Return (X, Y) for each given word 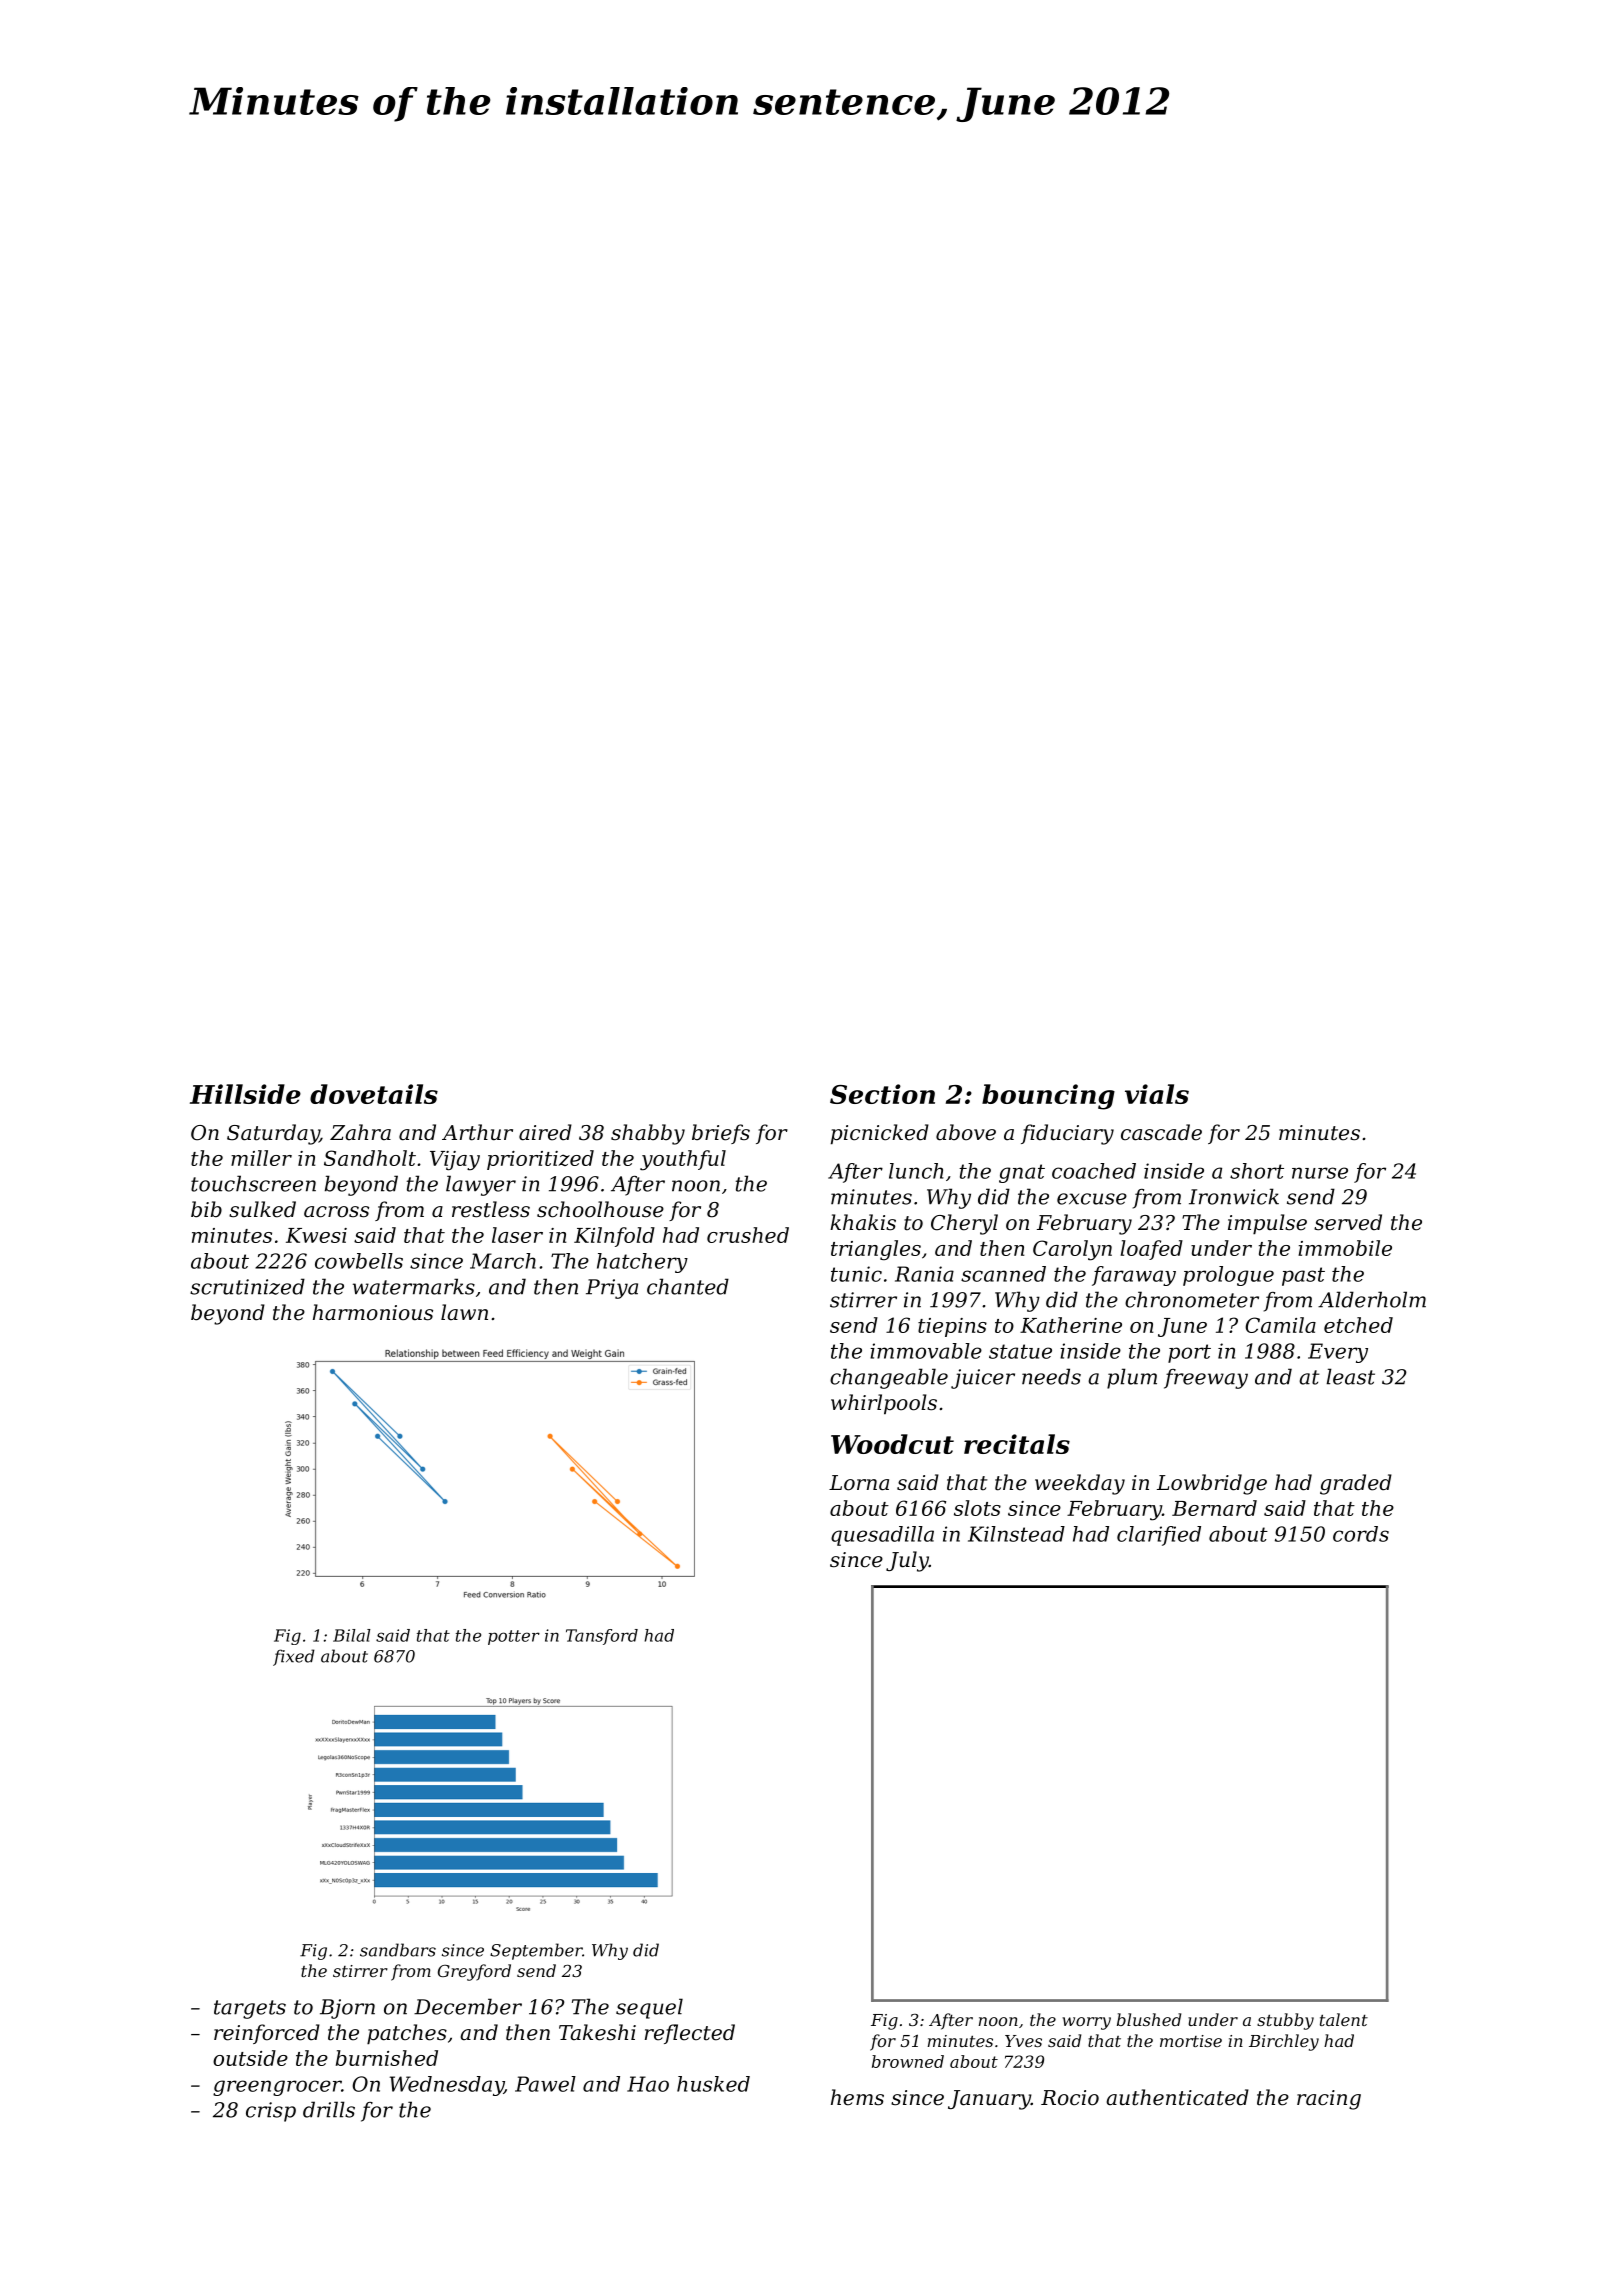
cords (1361, 1534)
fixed (294, 1657)
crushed (748, 1235)
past (1303, 1276)
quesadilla (882, 1536)
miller (261, 1158)
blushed (1149, 2019)
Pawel (545, 2084)
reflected (690, 2034)
